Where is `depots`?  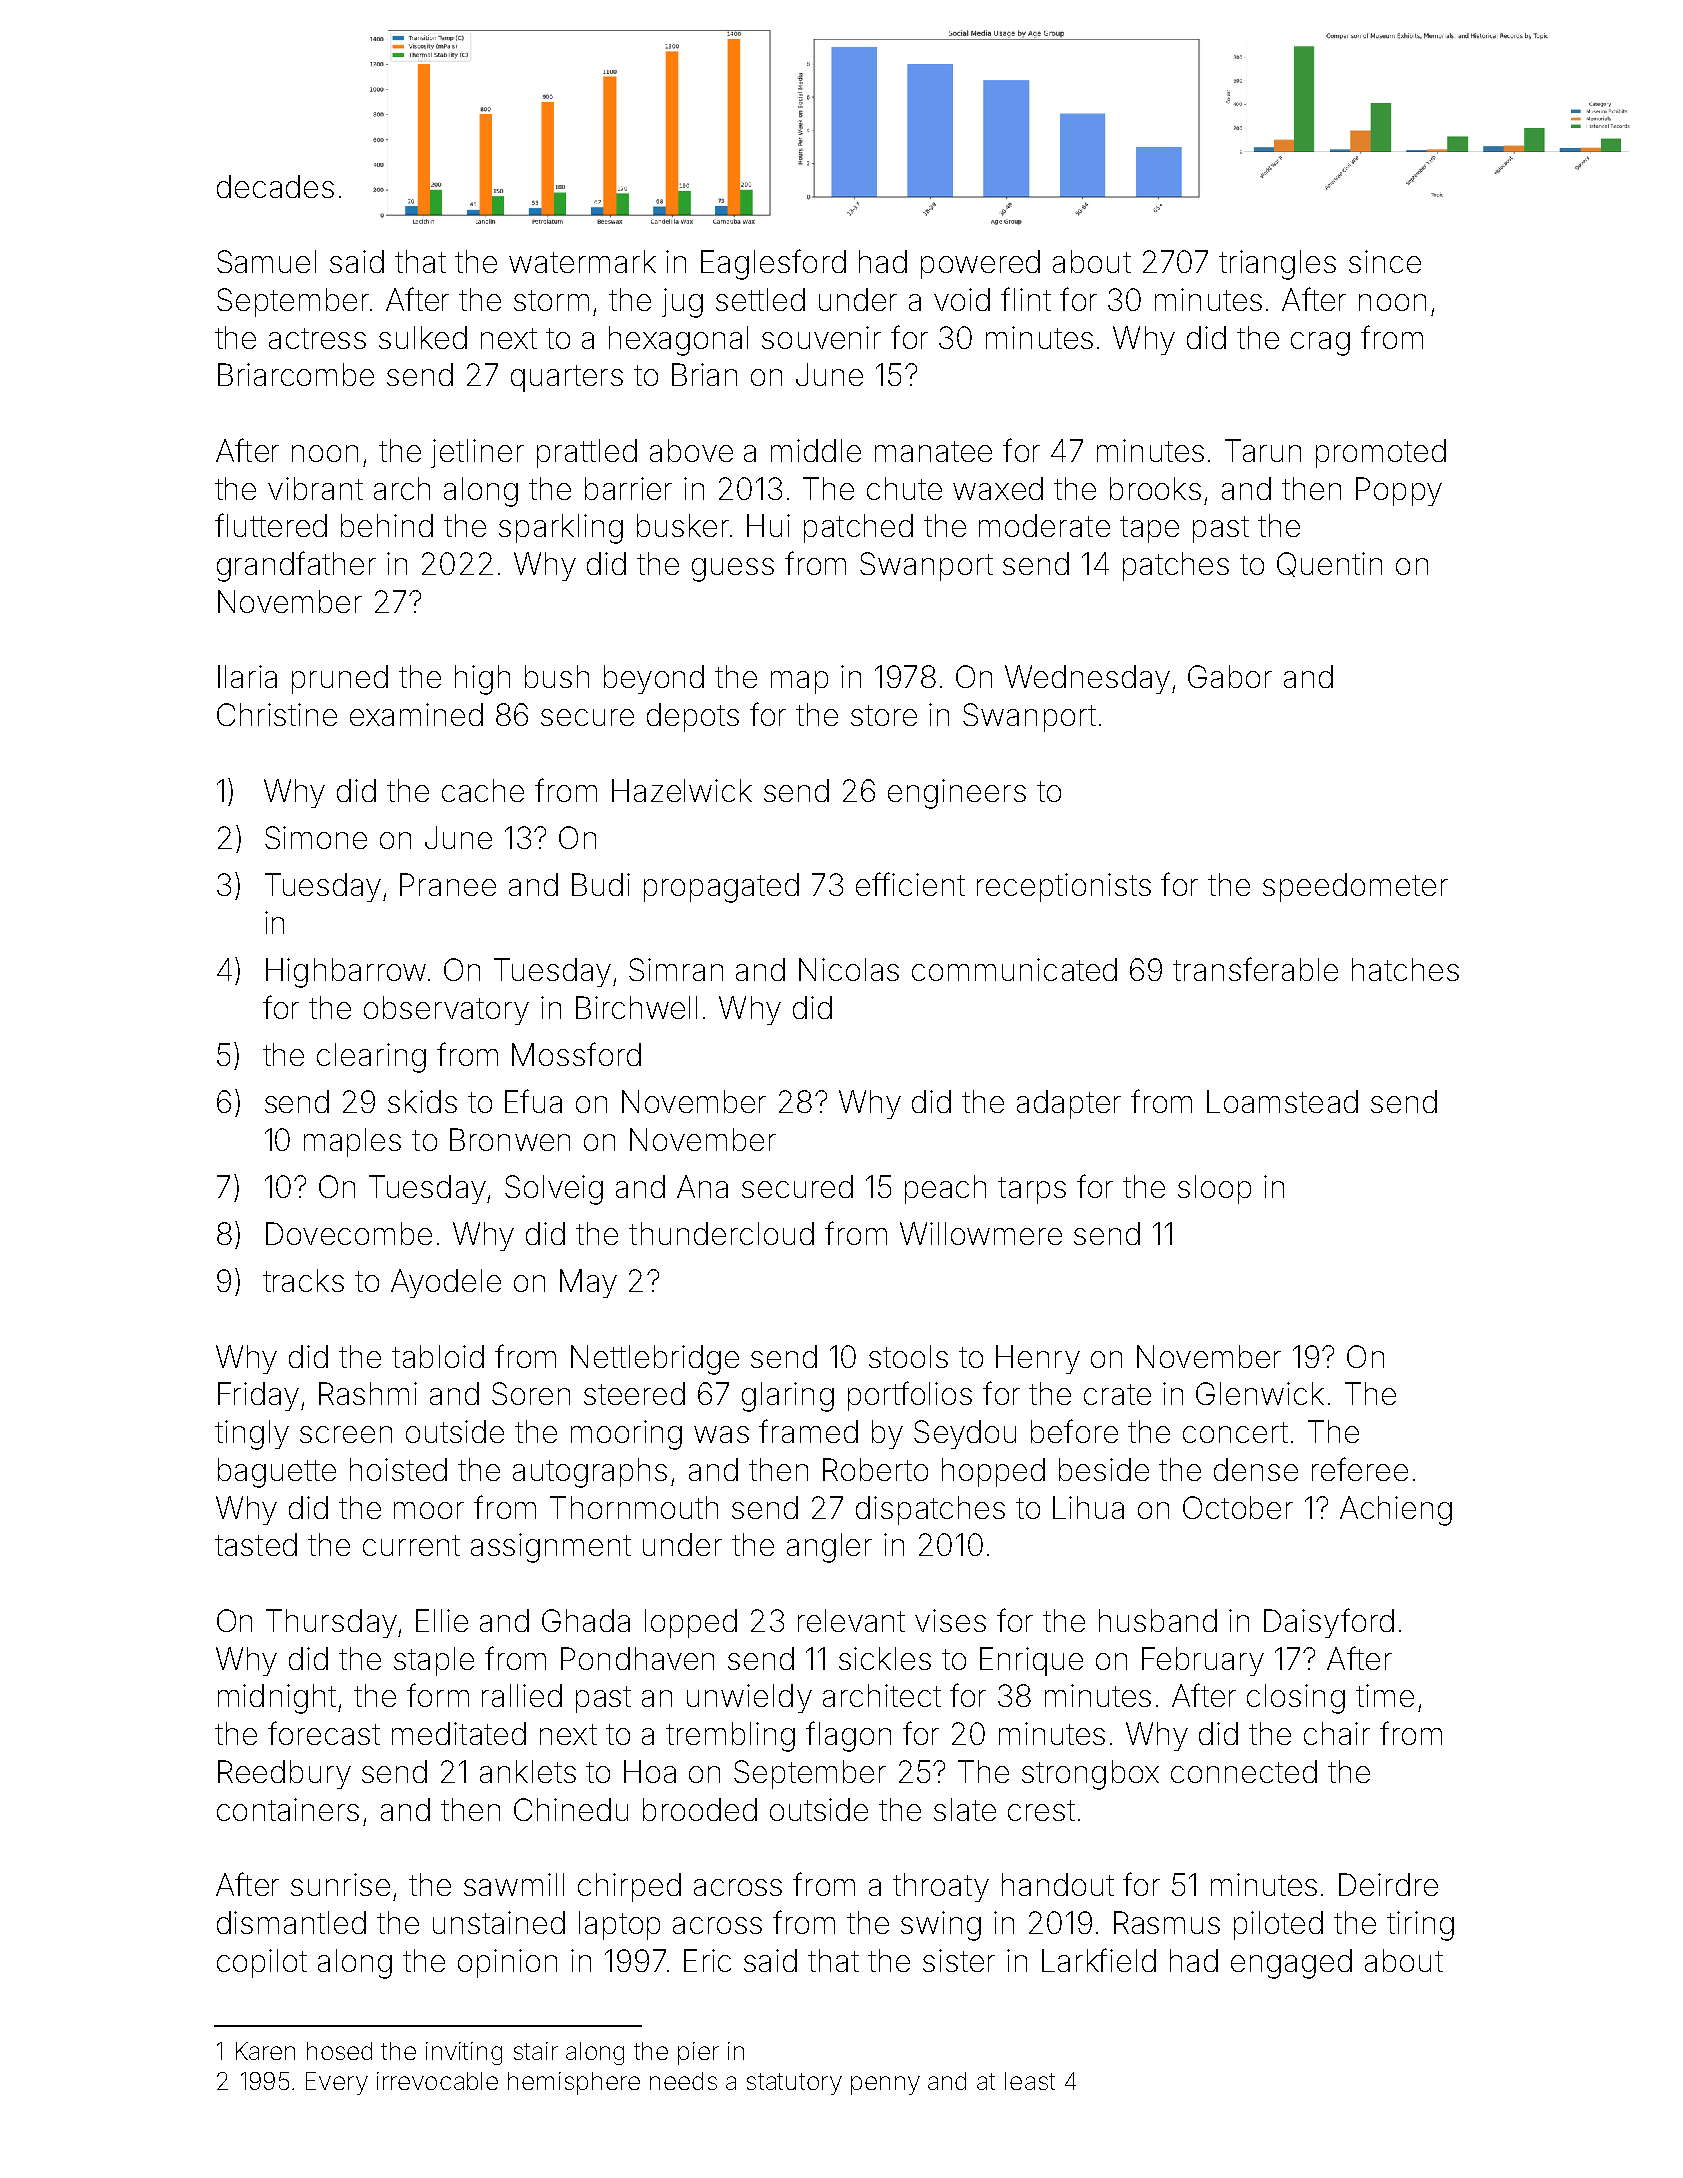
depots is located at coordinates (693, 717).
